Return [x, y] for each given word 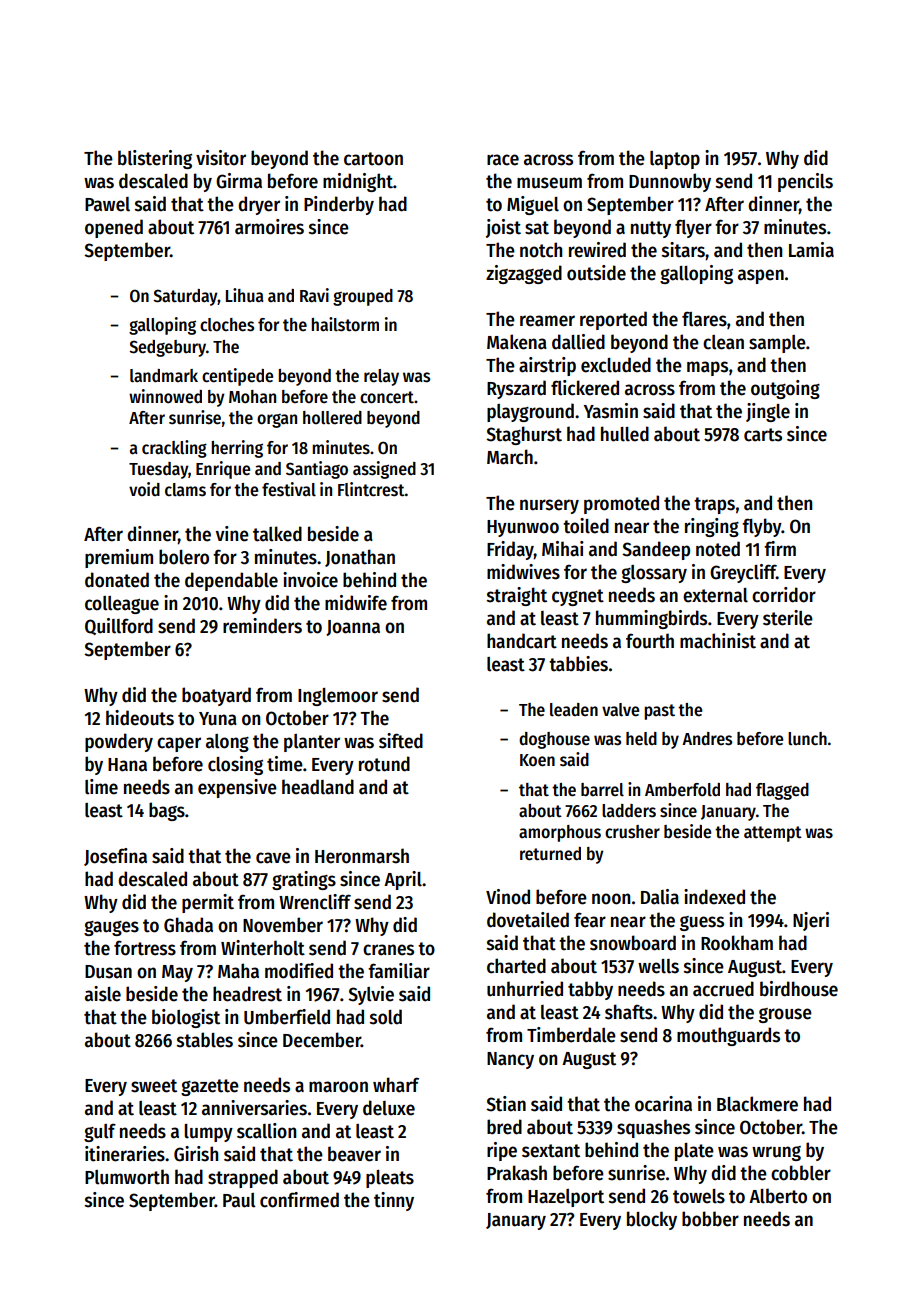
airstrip [547, 366]
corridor [784, 595]
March [510, 457]
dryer [259, 205]
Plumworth [127, 1177]
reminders [262, 626]
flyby [762, 527]
